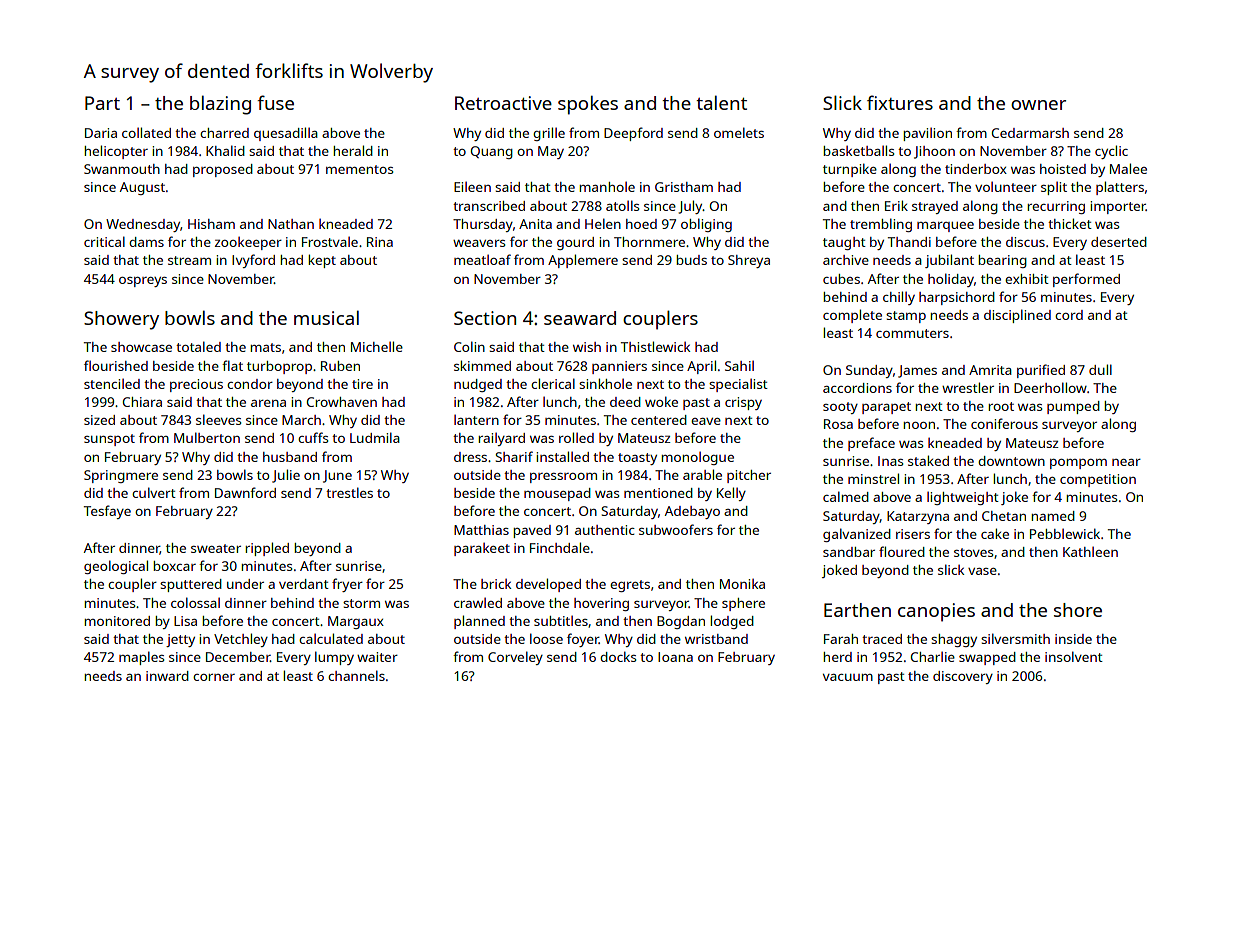 The width and height of the screenshot is (1233, 952). I want to click on rippled, so click(267, 549).
